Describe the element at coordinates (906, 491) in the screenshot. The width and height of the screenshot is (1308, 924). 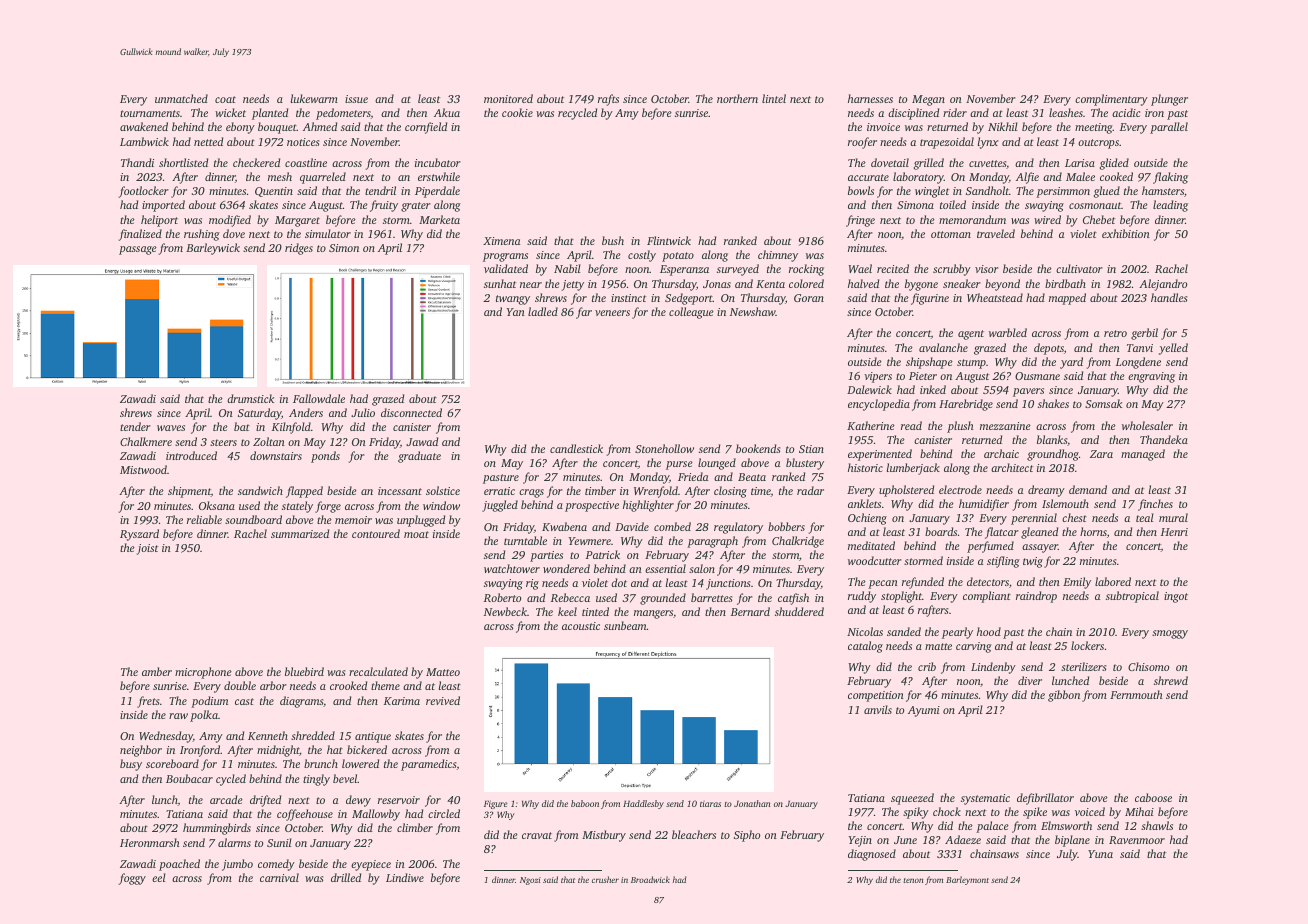
I see `upholstered` at that location.
